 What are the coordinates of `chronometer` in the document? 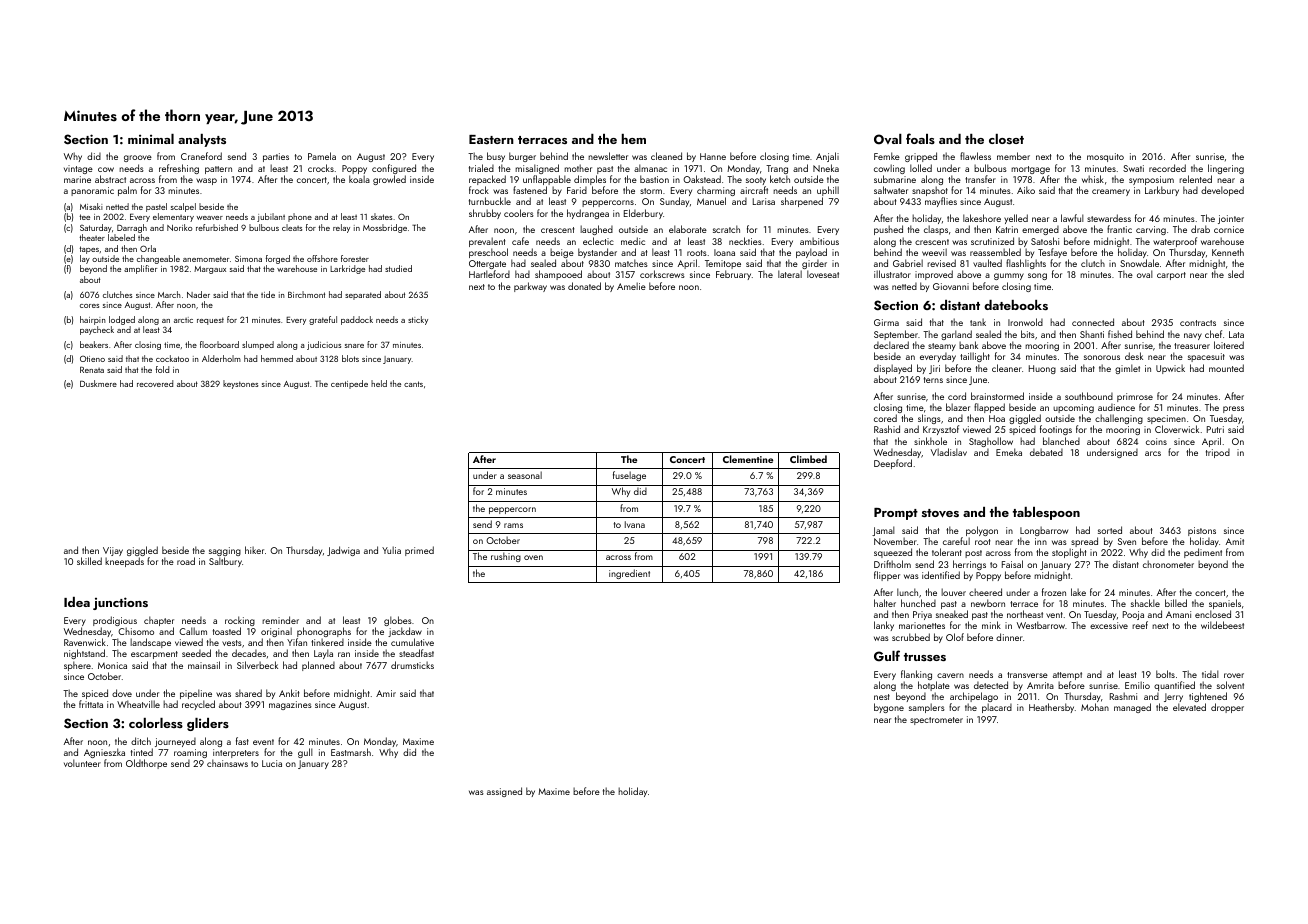 It's located at (1168, 564).
